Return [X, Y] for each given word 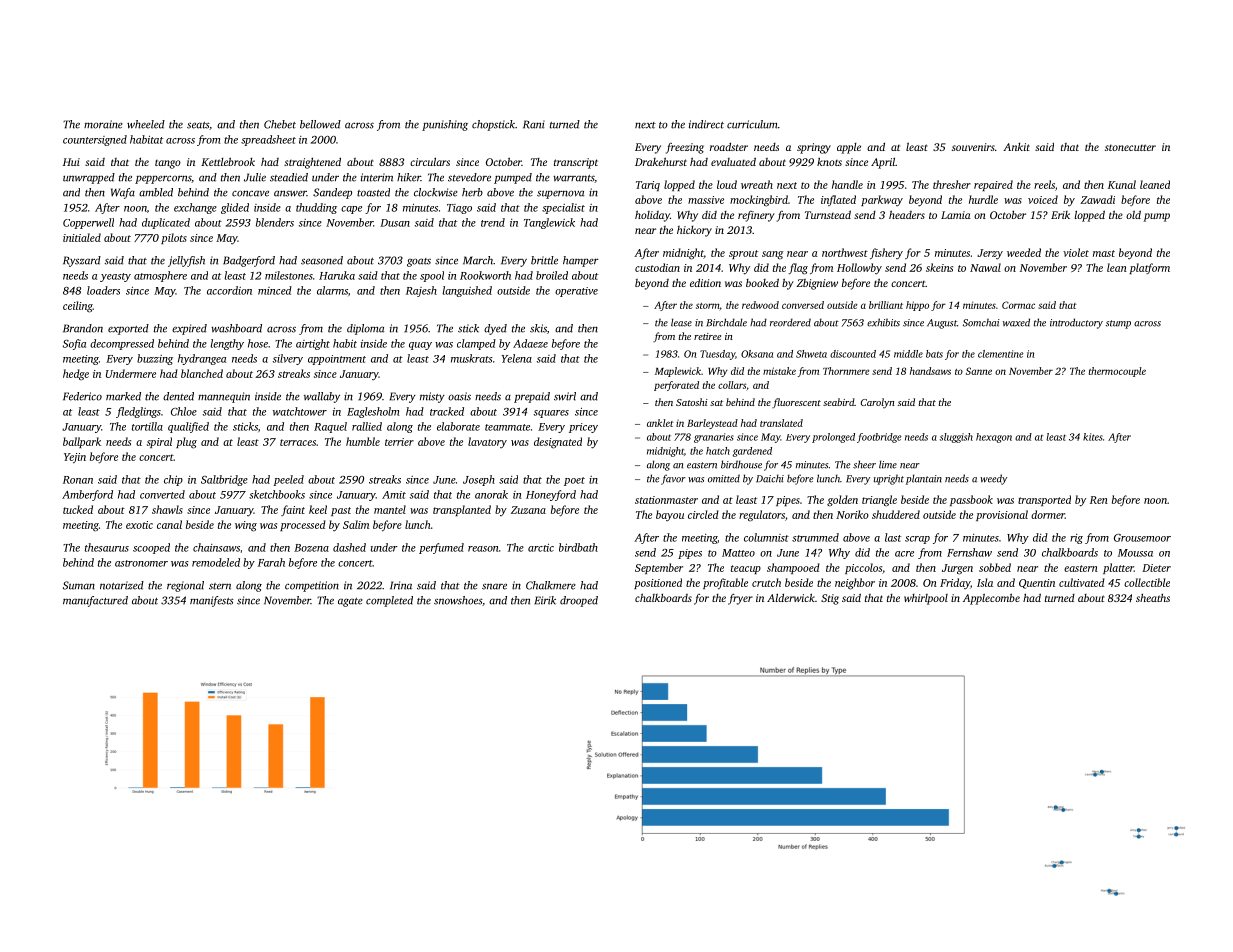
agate [350, 602]
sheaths [1153, 597]
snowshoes [458, 600]
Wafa [123, 193]
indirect [706, 124]
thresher [952, 184]
